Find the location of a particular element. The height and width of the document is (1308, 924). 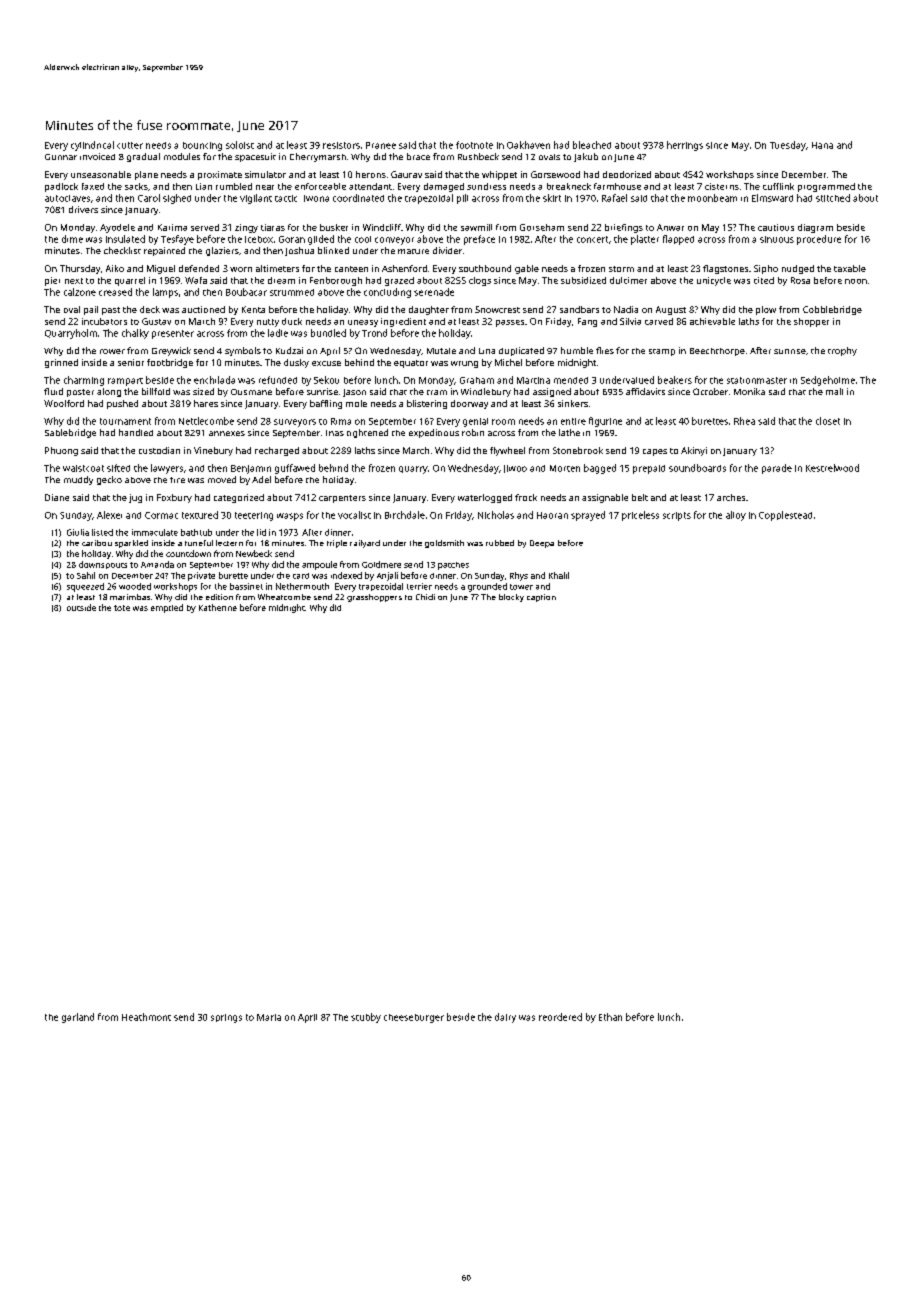

recharged is located at coordinates (277, 451).
